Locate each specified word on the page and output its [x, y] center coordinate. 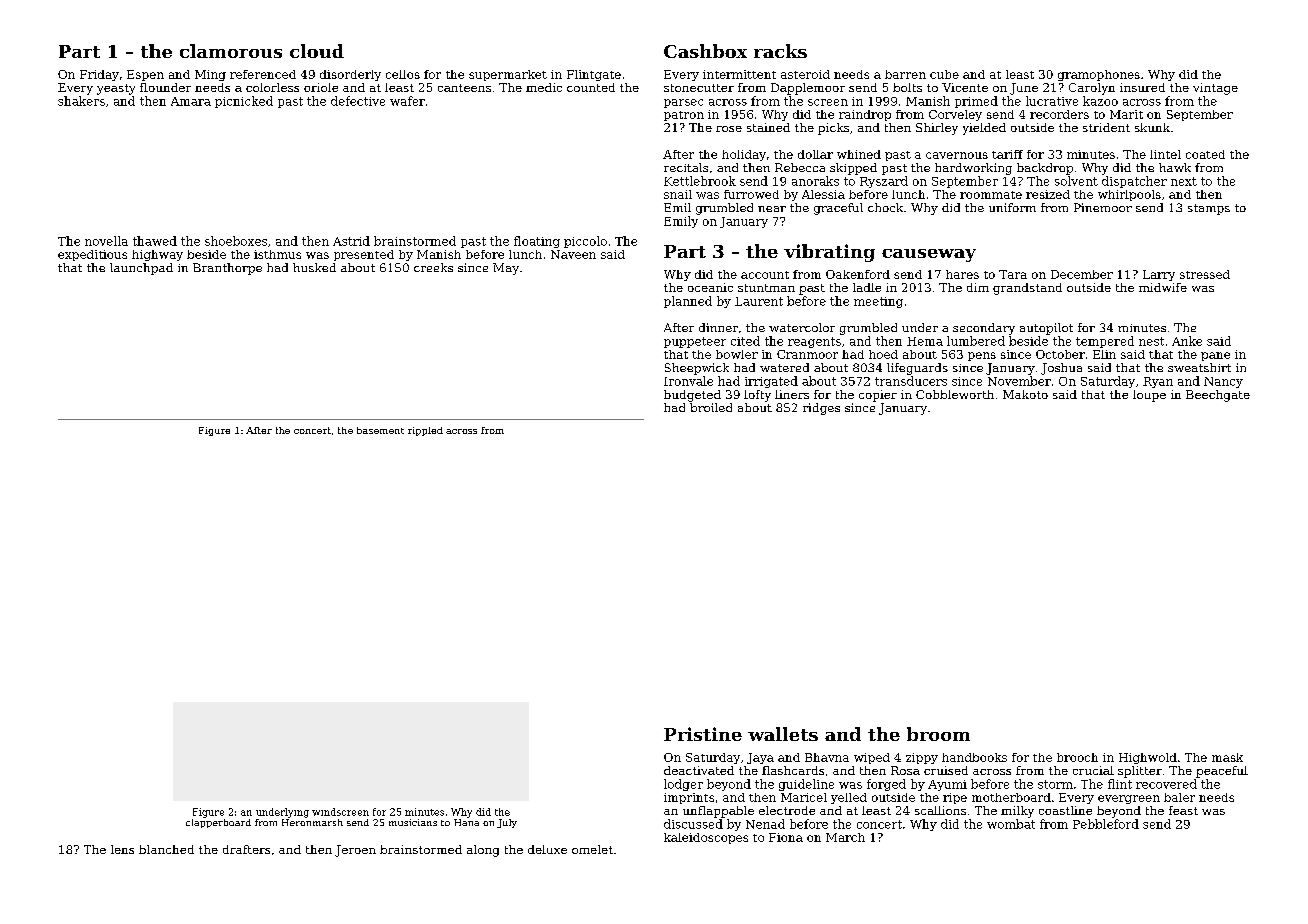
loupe [1149, 396]
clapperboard [218, 823]
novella [106, 241]
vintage [1215, 89]
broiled [711, 407]
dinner [718, 327]
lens [122, 849]
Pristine [703, 734]
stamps [1209, 209]
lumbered [976, 341]
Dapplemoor [808, 89]
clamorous [231, 51]
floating [537, 242]
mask [1227, 757]
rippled [425, 431]
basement [380, 430]
